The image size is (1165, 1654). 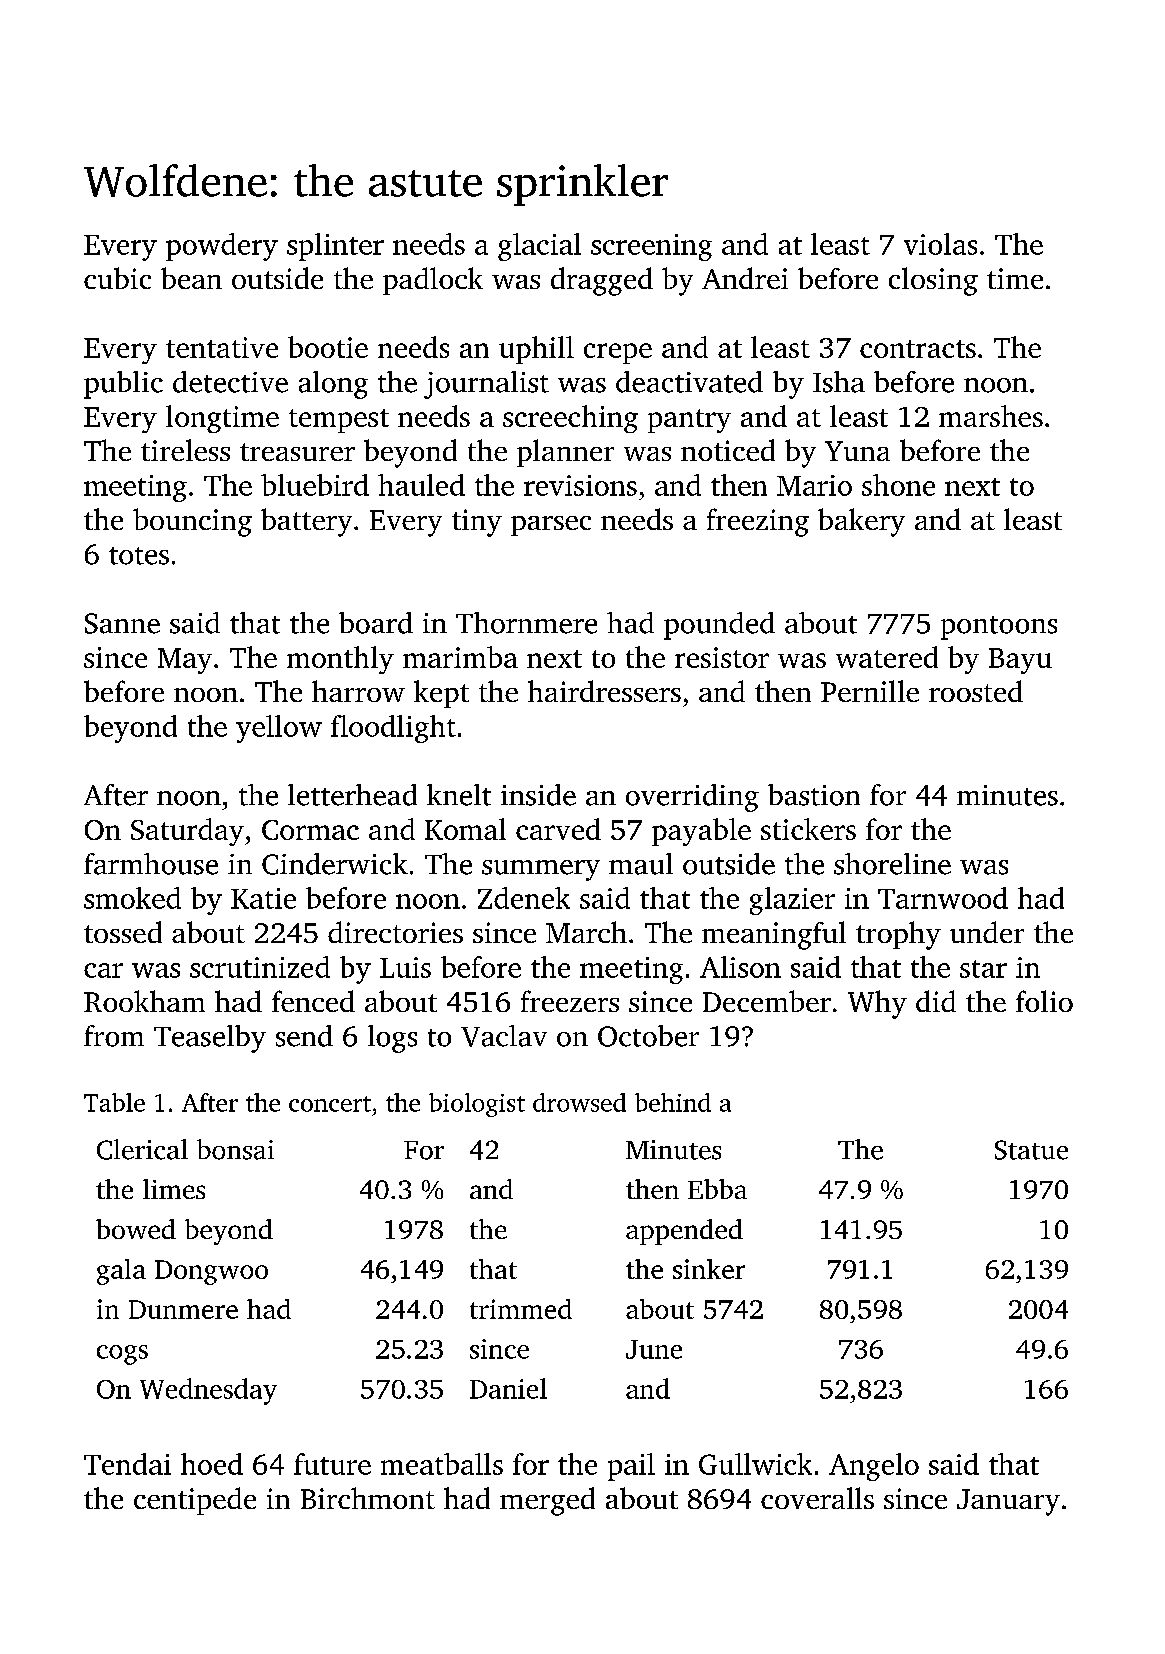 What do you see at coordinates (887, 657) in the screenshot?
I see `watered` at bounding box center [887, 657].
